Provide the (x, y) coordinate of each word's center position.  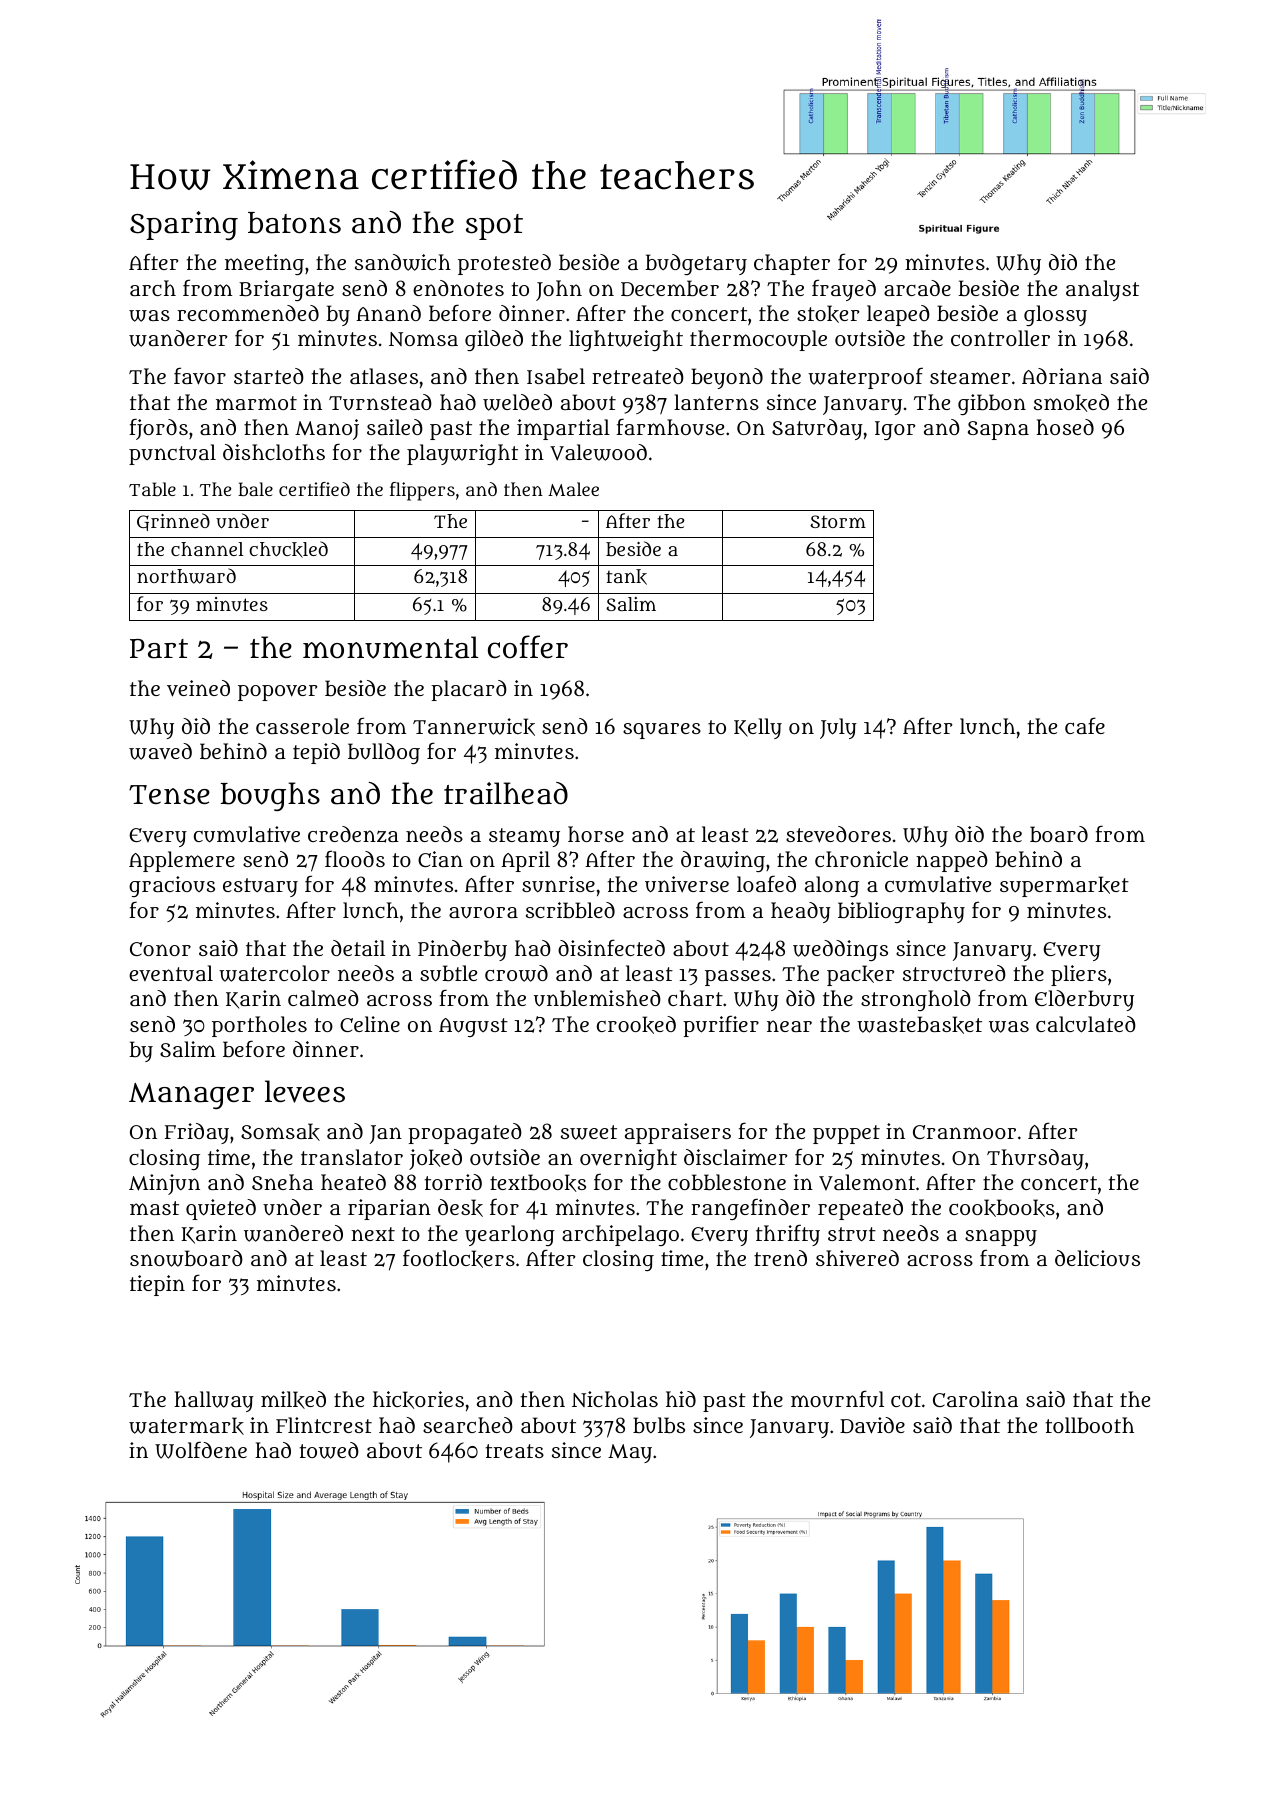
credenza (353, 834)
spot (494, 227)
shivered (857, 1258)
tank (626, 577)
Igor (895, 430)
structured (954, 973)
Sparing (184, 225)
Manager (191, 1096)
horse (596, 834)
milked (293, 1400)
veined (198, 688)
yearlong (510, 1235)
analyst (1102, 290)
